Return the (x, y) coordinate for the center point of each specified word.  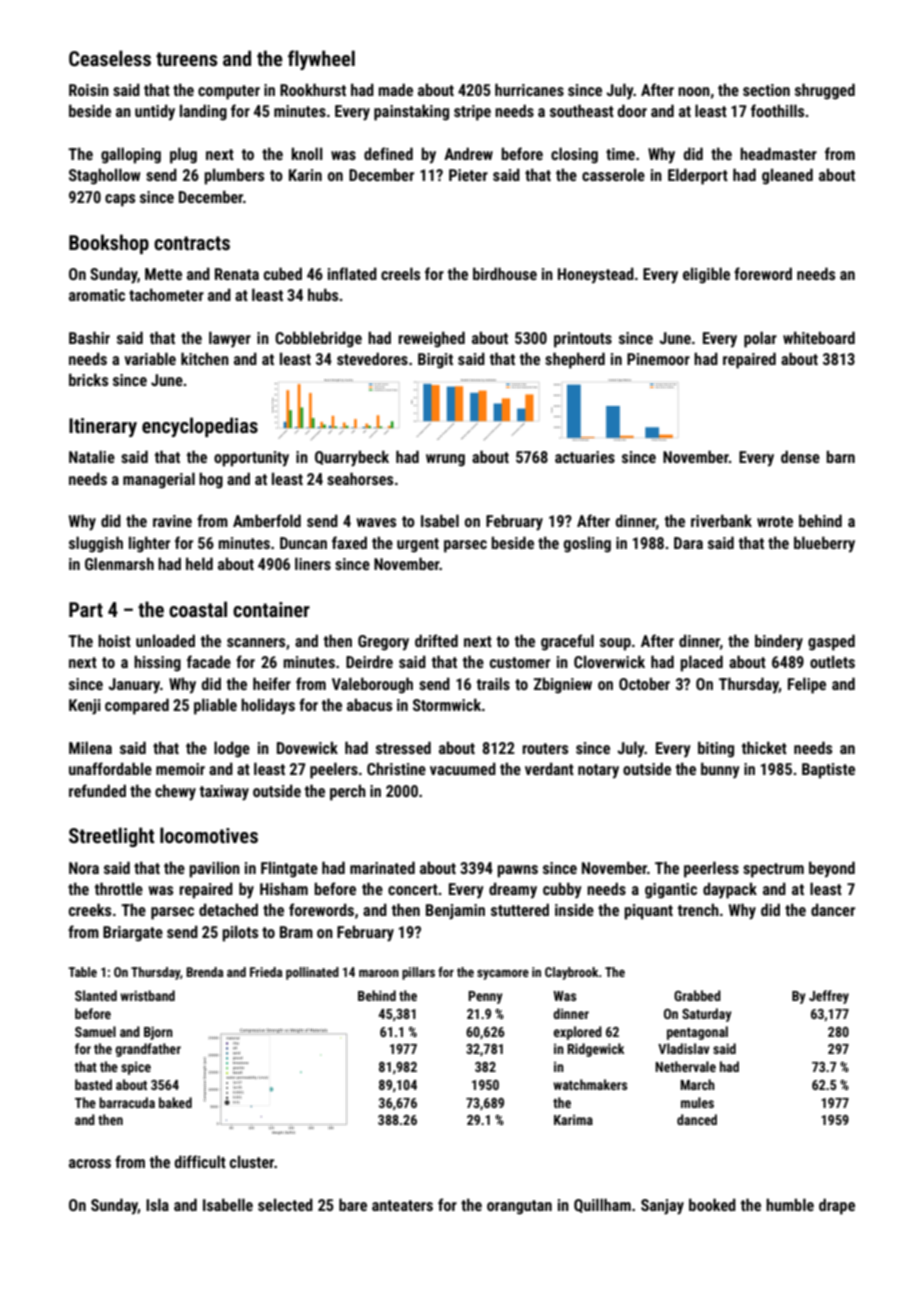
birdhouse (505, 273)
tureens (186, 59)
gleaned (787, 176)
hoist (114, 640)
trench (698, 909)
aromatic (97, 295)
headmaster (778, 153)
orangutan (519, 1207)
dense (800, 456)
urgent (418, 545)
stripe (472, 113)
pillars (418, 973)
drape (837, 1206)
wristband (147, 995)
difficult (200, 1161)
